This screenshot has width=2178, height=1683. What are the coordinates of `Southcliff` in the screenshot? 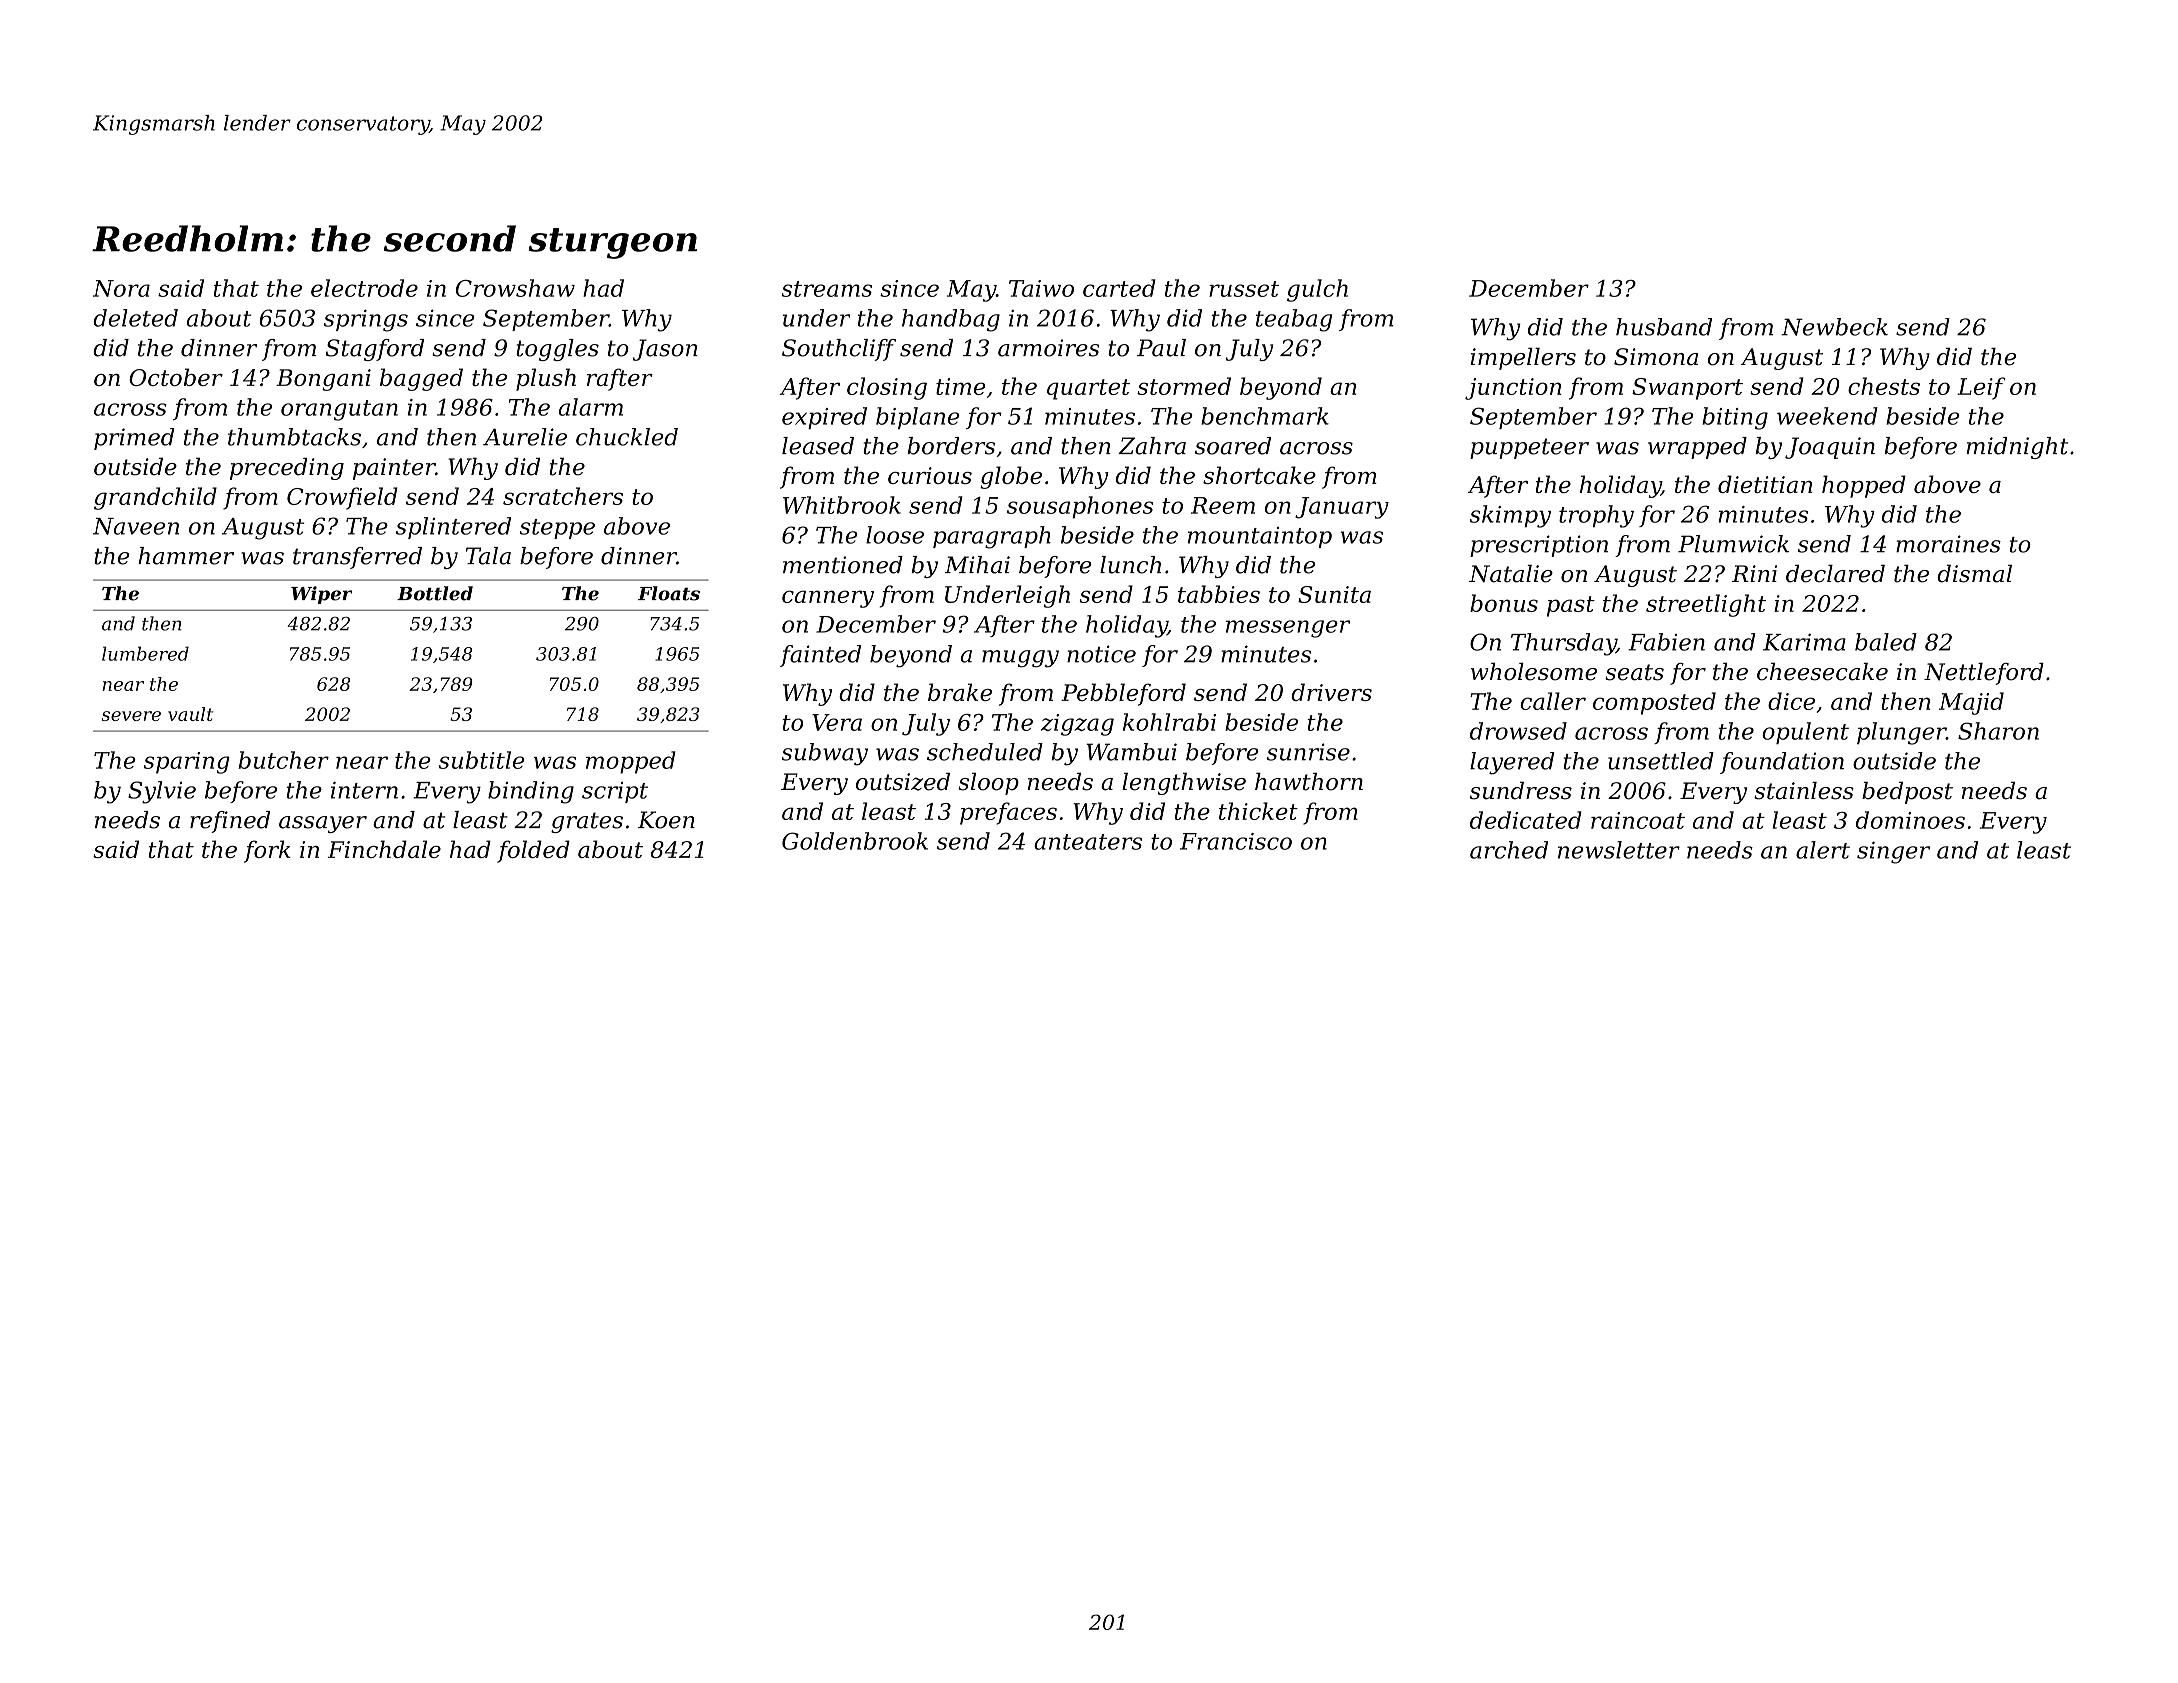 It's located at (839, 350).
